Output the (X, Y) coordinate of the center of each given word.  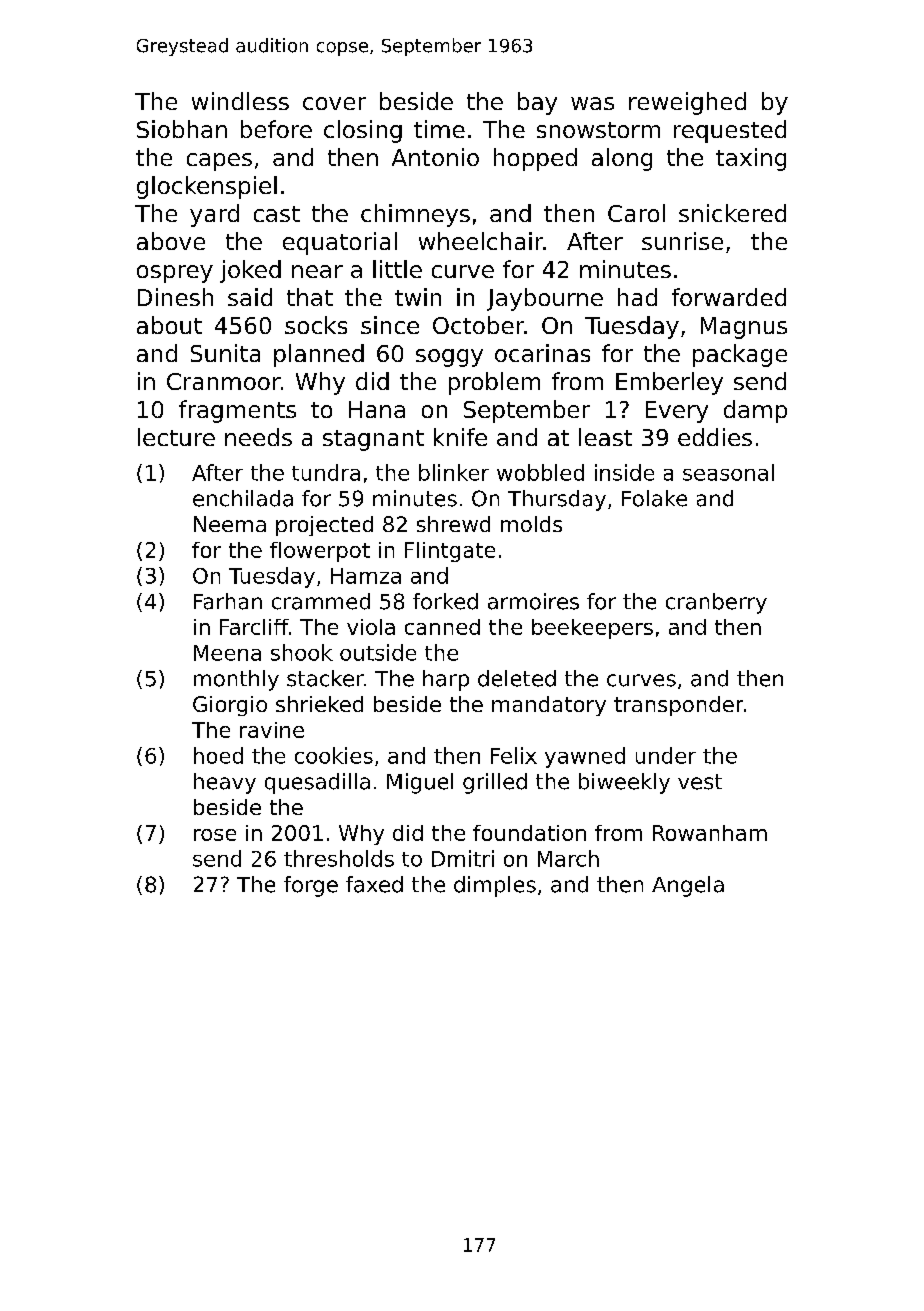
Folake (654, 498)
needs (258, 437)
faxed (374, 884)
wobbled (540, 472)
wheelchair (481, 241)
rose (215, 835)
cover (334, 103)
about (169, 325)
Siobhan (182, 129)
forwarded (729, 297)
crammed (321, 601)
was (592, 103)
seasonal (728, 472)
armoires (533, 601)
